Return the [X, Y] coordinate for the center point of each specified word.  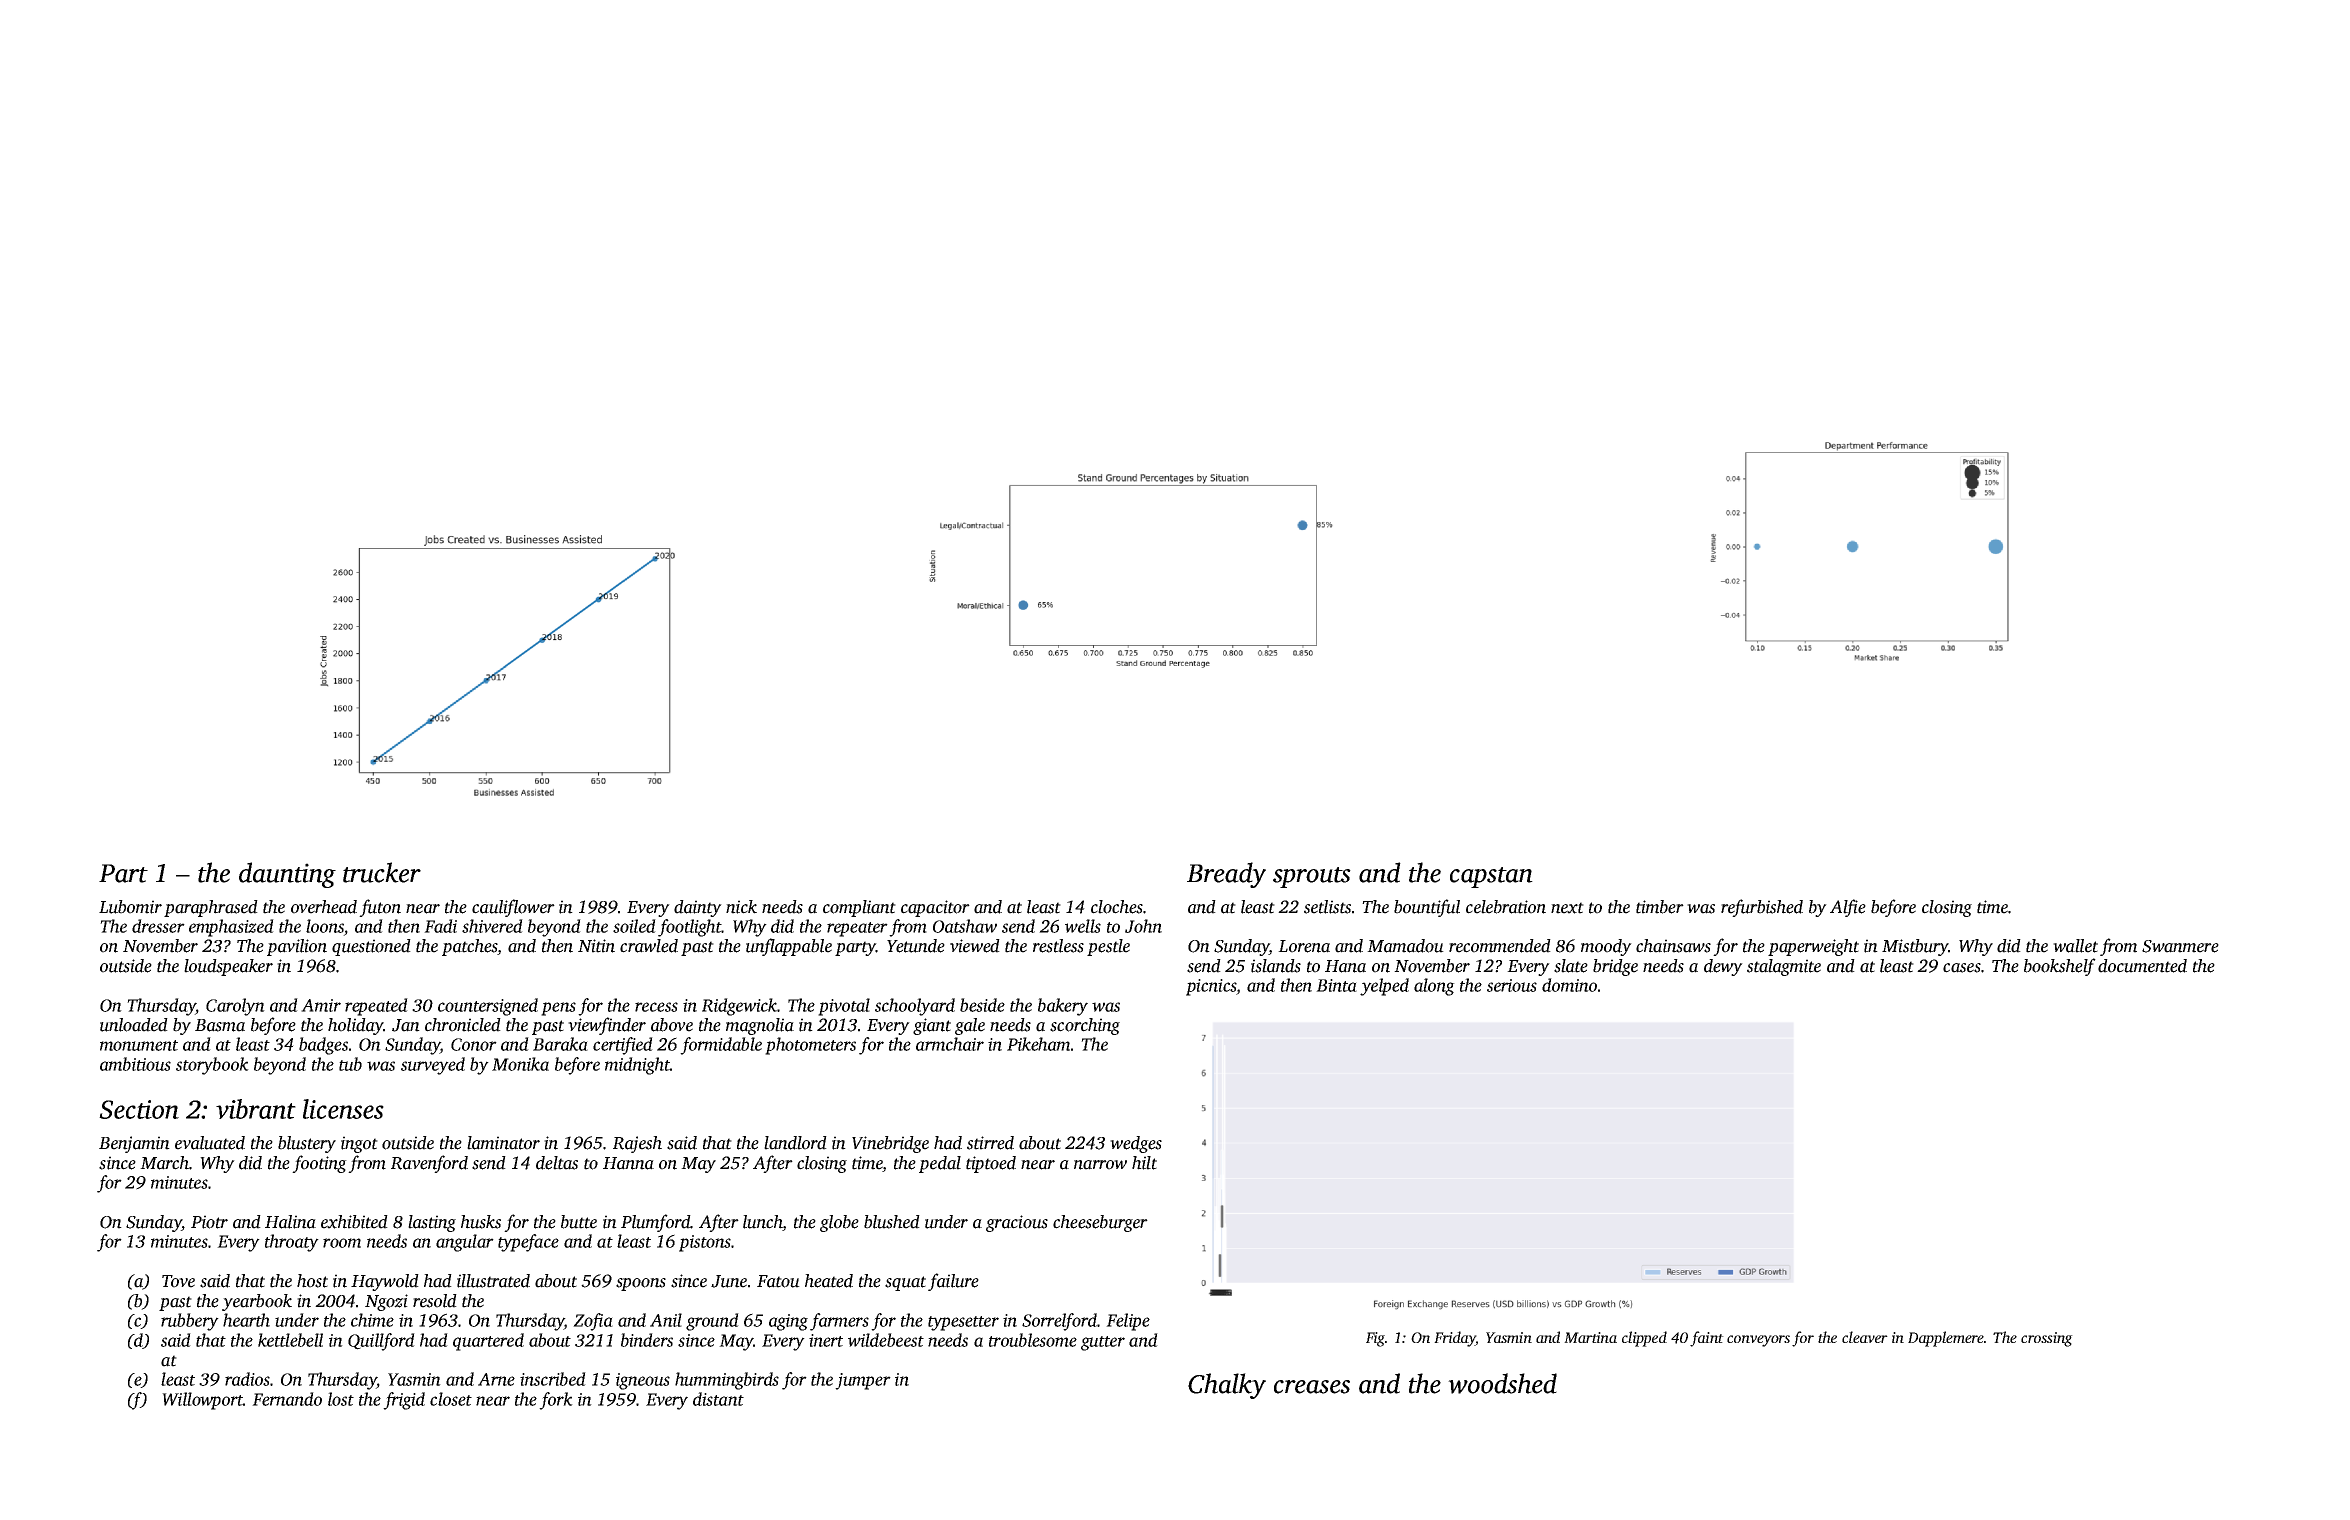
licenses [343, 1109]
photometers [810, 1046]
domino [1569, 985]
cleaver [1865, 1337]
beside [982, 1005]
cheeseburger [1100, 1223]
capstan [1491, 877]
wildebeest [886, 1340]
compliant [859, 908]
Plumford [655, 1223]
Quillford [381, 1342]
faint [1707, 1339]
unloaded [134, 1025]
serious [1512, 985]
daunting [287, 875]
